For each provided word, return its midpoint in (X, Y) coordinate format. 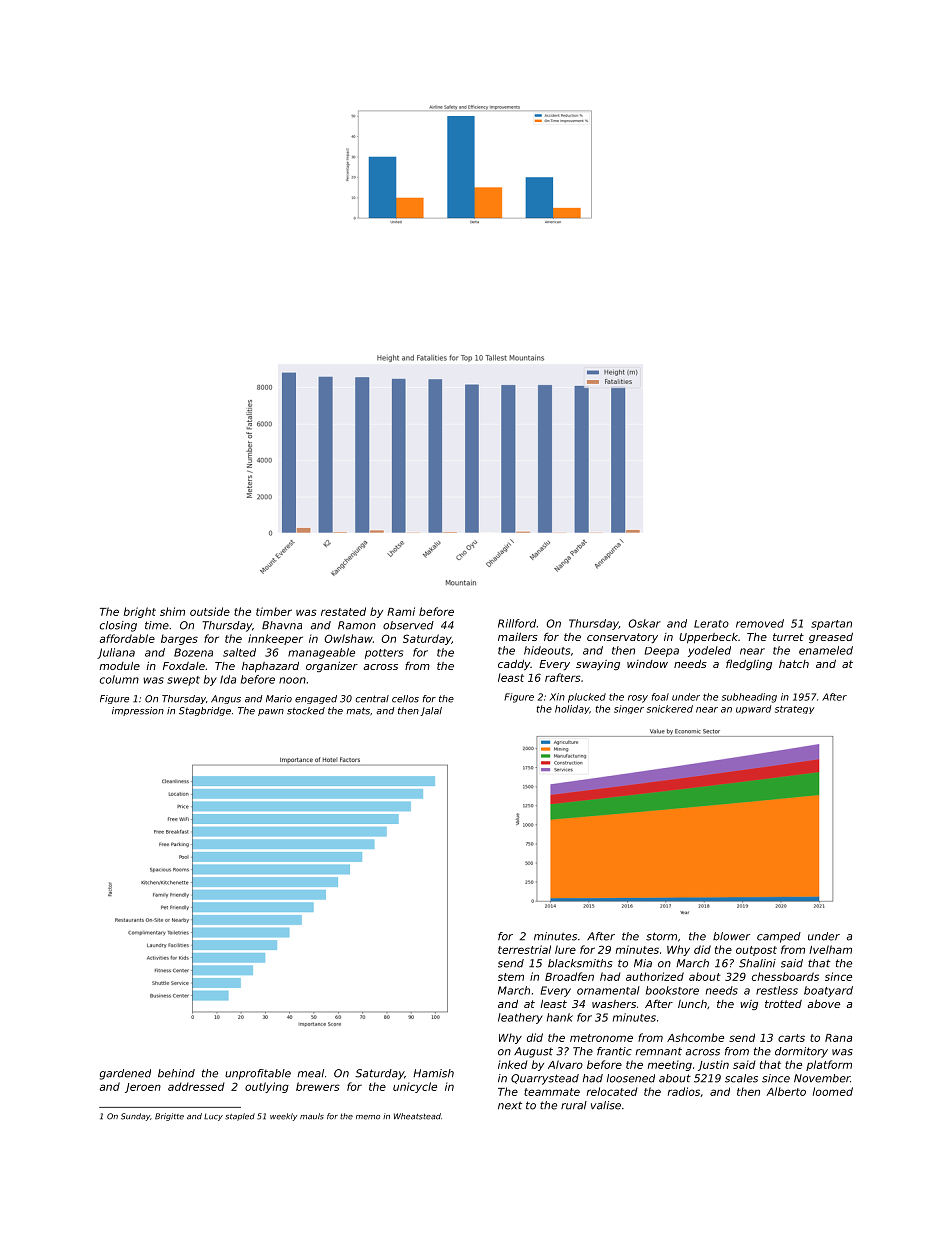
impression (138, 711)
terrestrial (524, 949)
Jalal (431, 711)
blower (731, 936)
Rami (401, 611)
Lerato (711, 624)
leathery (520, 1018)
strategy (794, 710)
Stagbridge (205, 711)
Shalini (757, 963)
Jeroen (143, 1088)
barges (179, 639)
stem (511, 977)
